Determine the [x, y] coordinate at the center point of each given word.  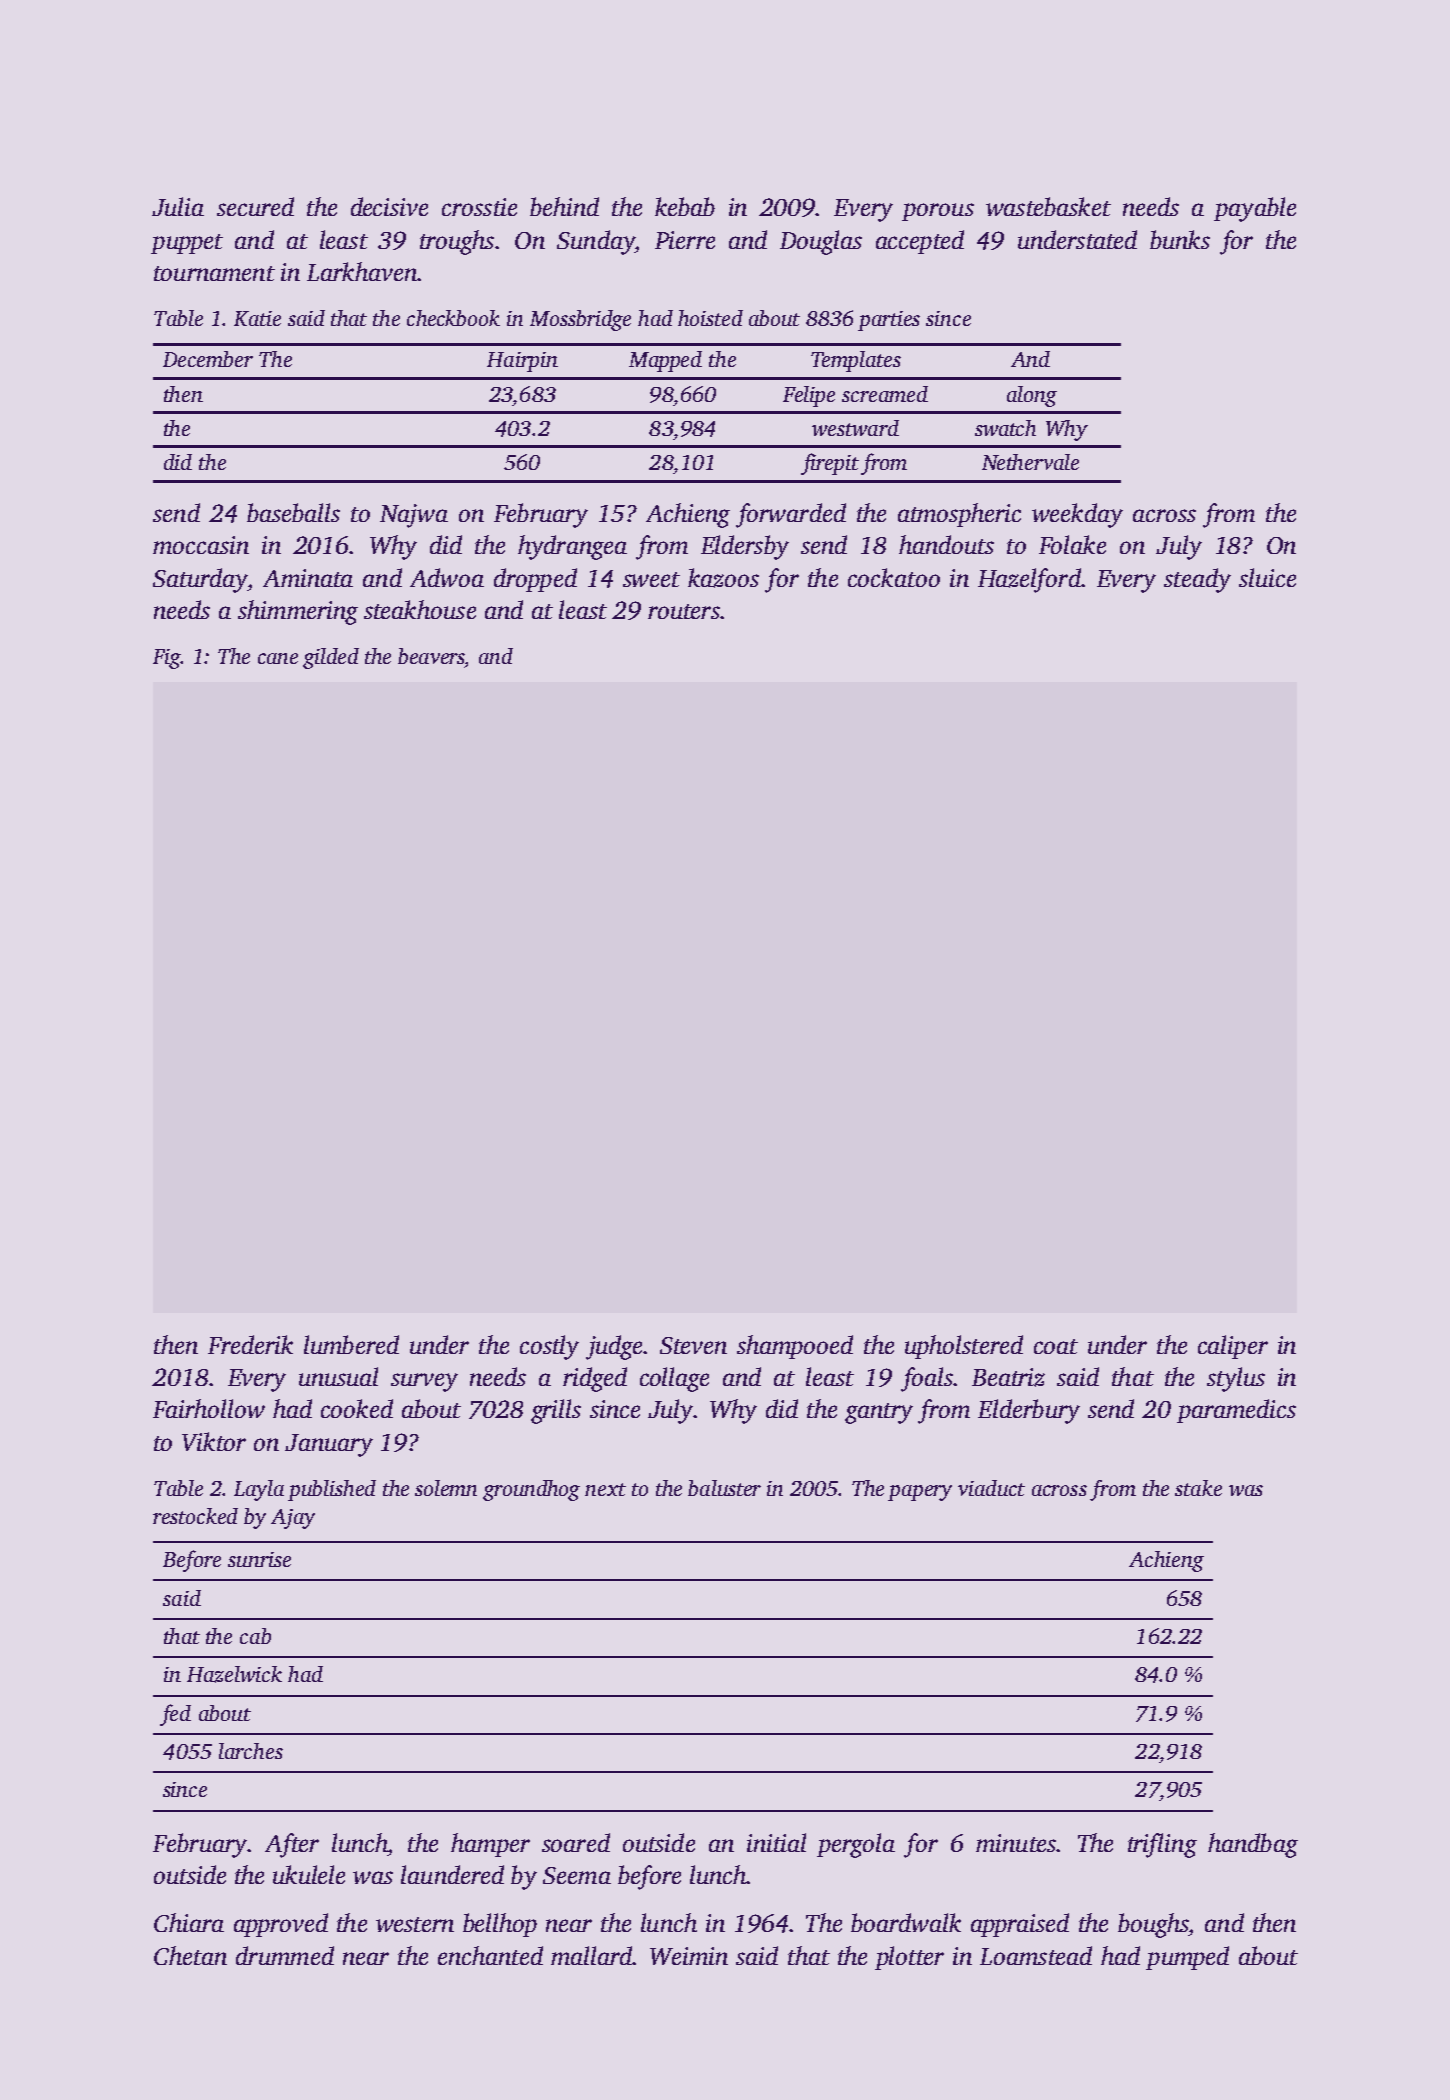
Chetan [190, 1955]
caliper [1233, 1347]
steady [1197, 580]
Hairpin [522, 362]
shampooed [795, 1347]
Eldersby [745, 547]
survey [424, 1382]
